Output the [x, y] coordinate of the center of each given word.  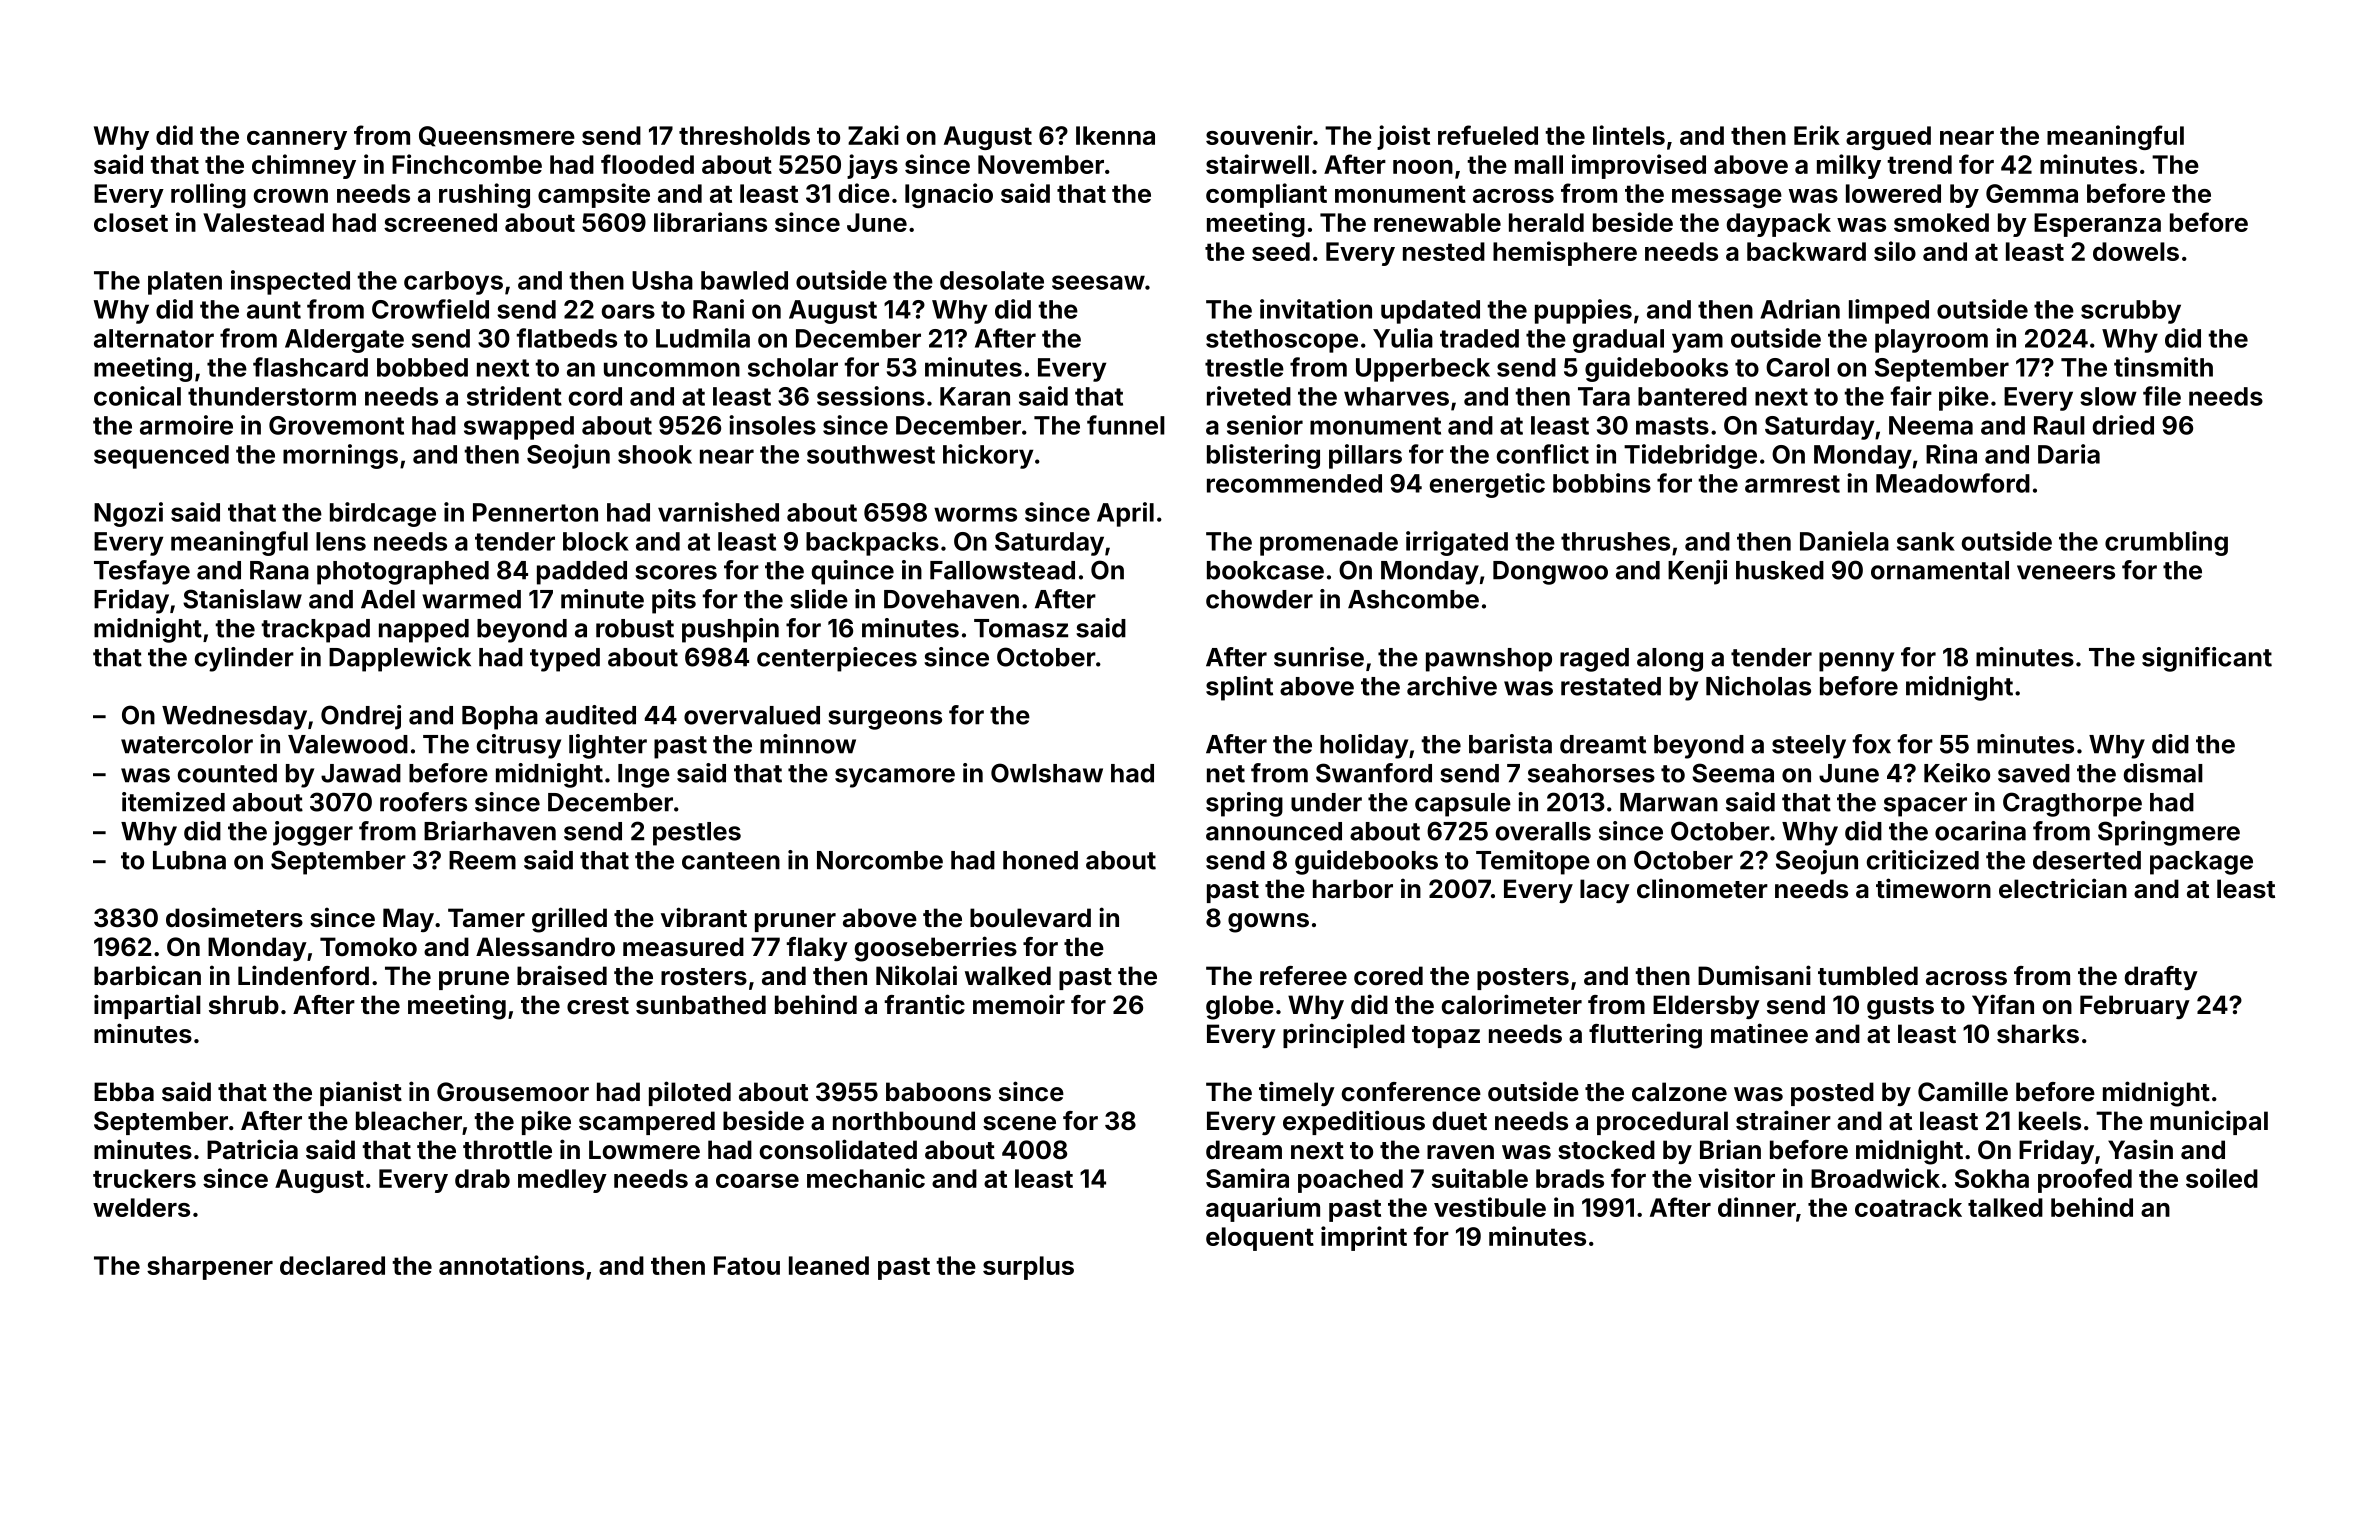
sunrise [1319, 657]
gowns [1268, 923]
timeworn [1933, 888]
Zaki [873, 135]
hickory [988, 456]
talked [2005, 1207]
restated [1611, 686]
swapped [519, 428]
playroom [1931, 341]
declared [332, 1265]
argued [1888, 138]
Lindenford [303, 975]
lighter [608, 746]
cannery [297, 140]
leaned [829, 1265]
